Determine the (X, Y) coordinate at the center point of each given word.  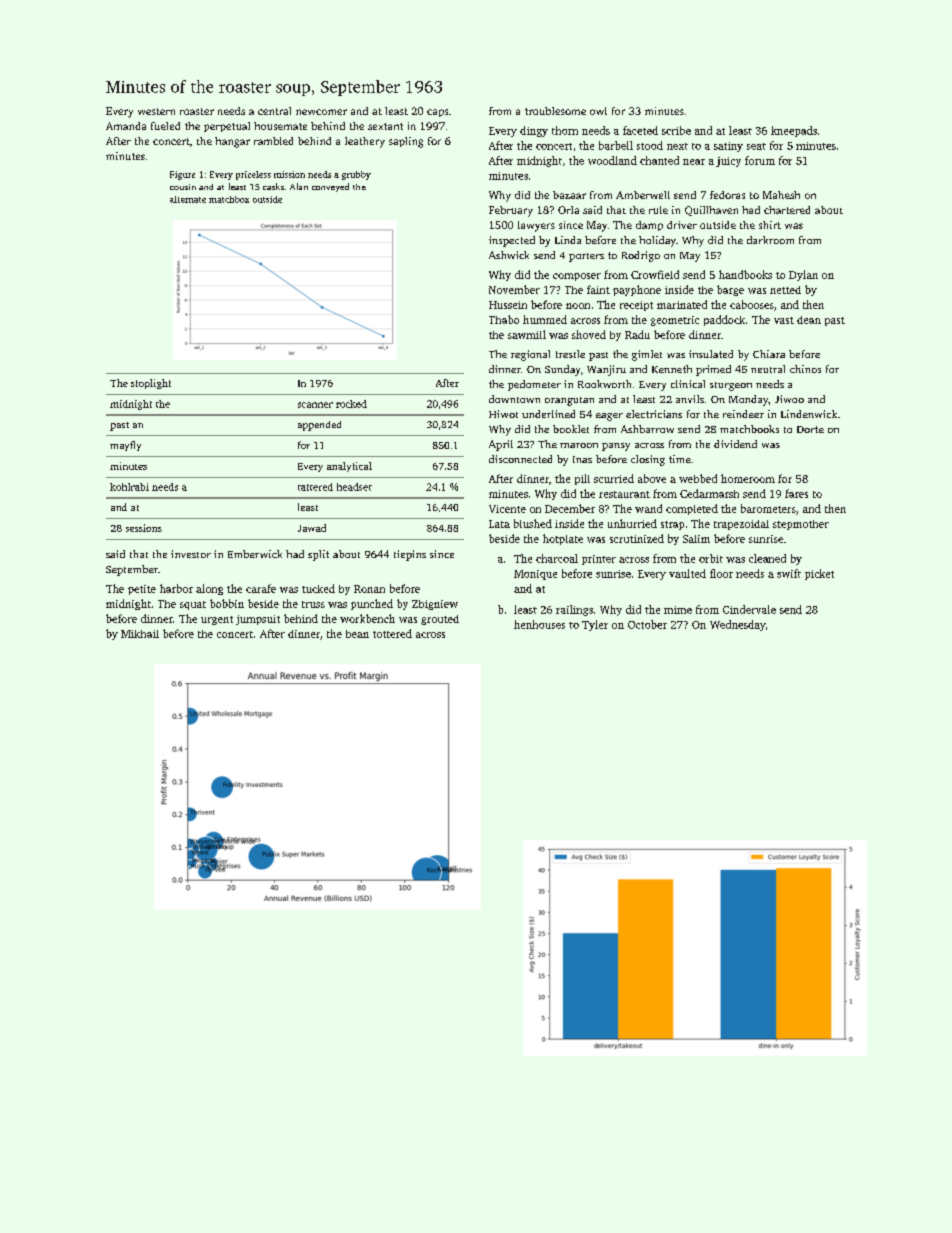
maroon (579, 445)
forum (760, 160)
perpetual (227, 127)
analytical (349, 467)
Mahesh (781, 195)
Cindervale (749, 609)
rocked (351, 404)
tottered (392, 633)
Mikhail (140, 634)
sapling (406, 142)
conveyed (330, 187)
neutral (768, 369)
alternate (188, 199)
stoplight (151, 384)
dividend (735, 444)
